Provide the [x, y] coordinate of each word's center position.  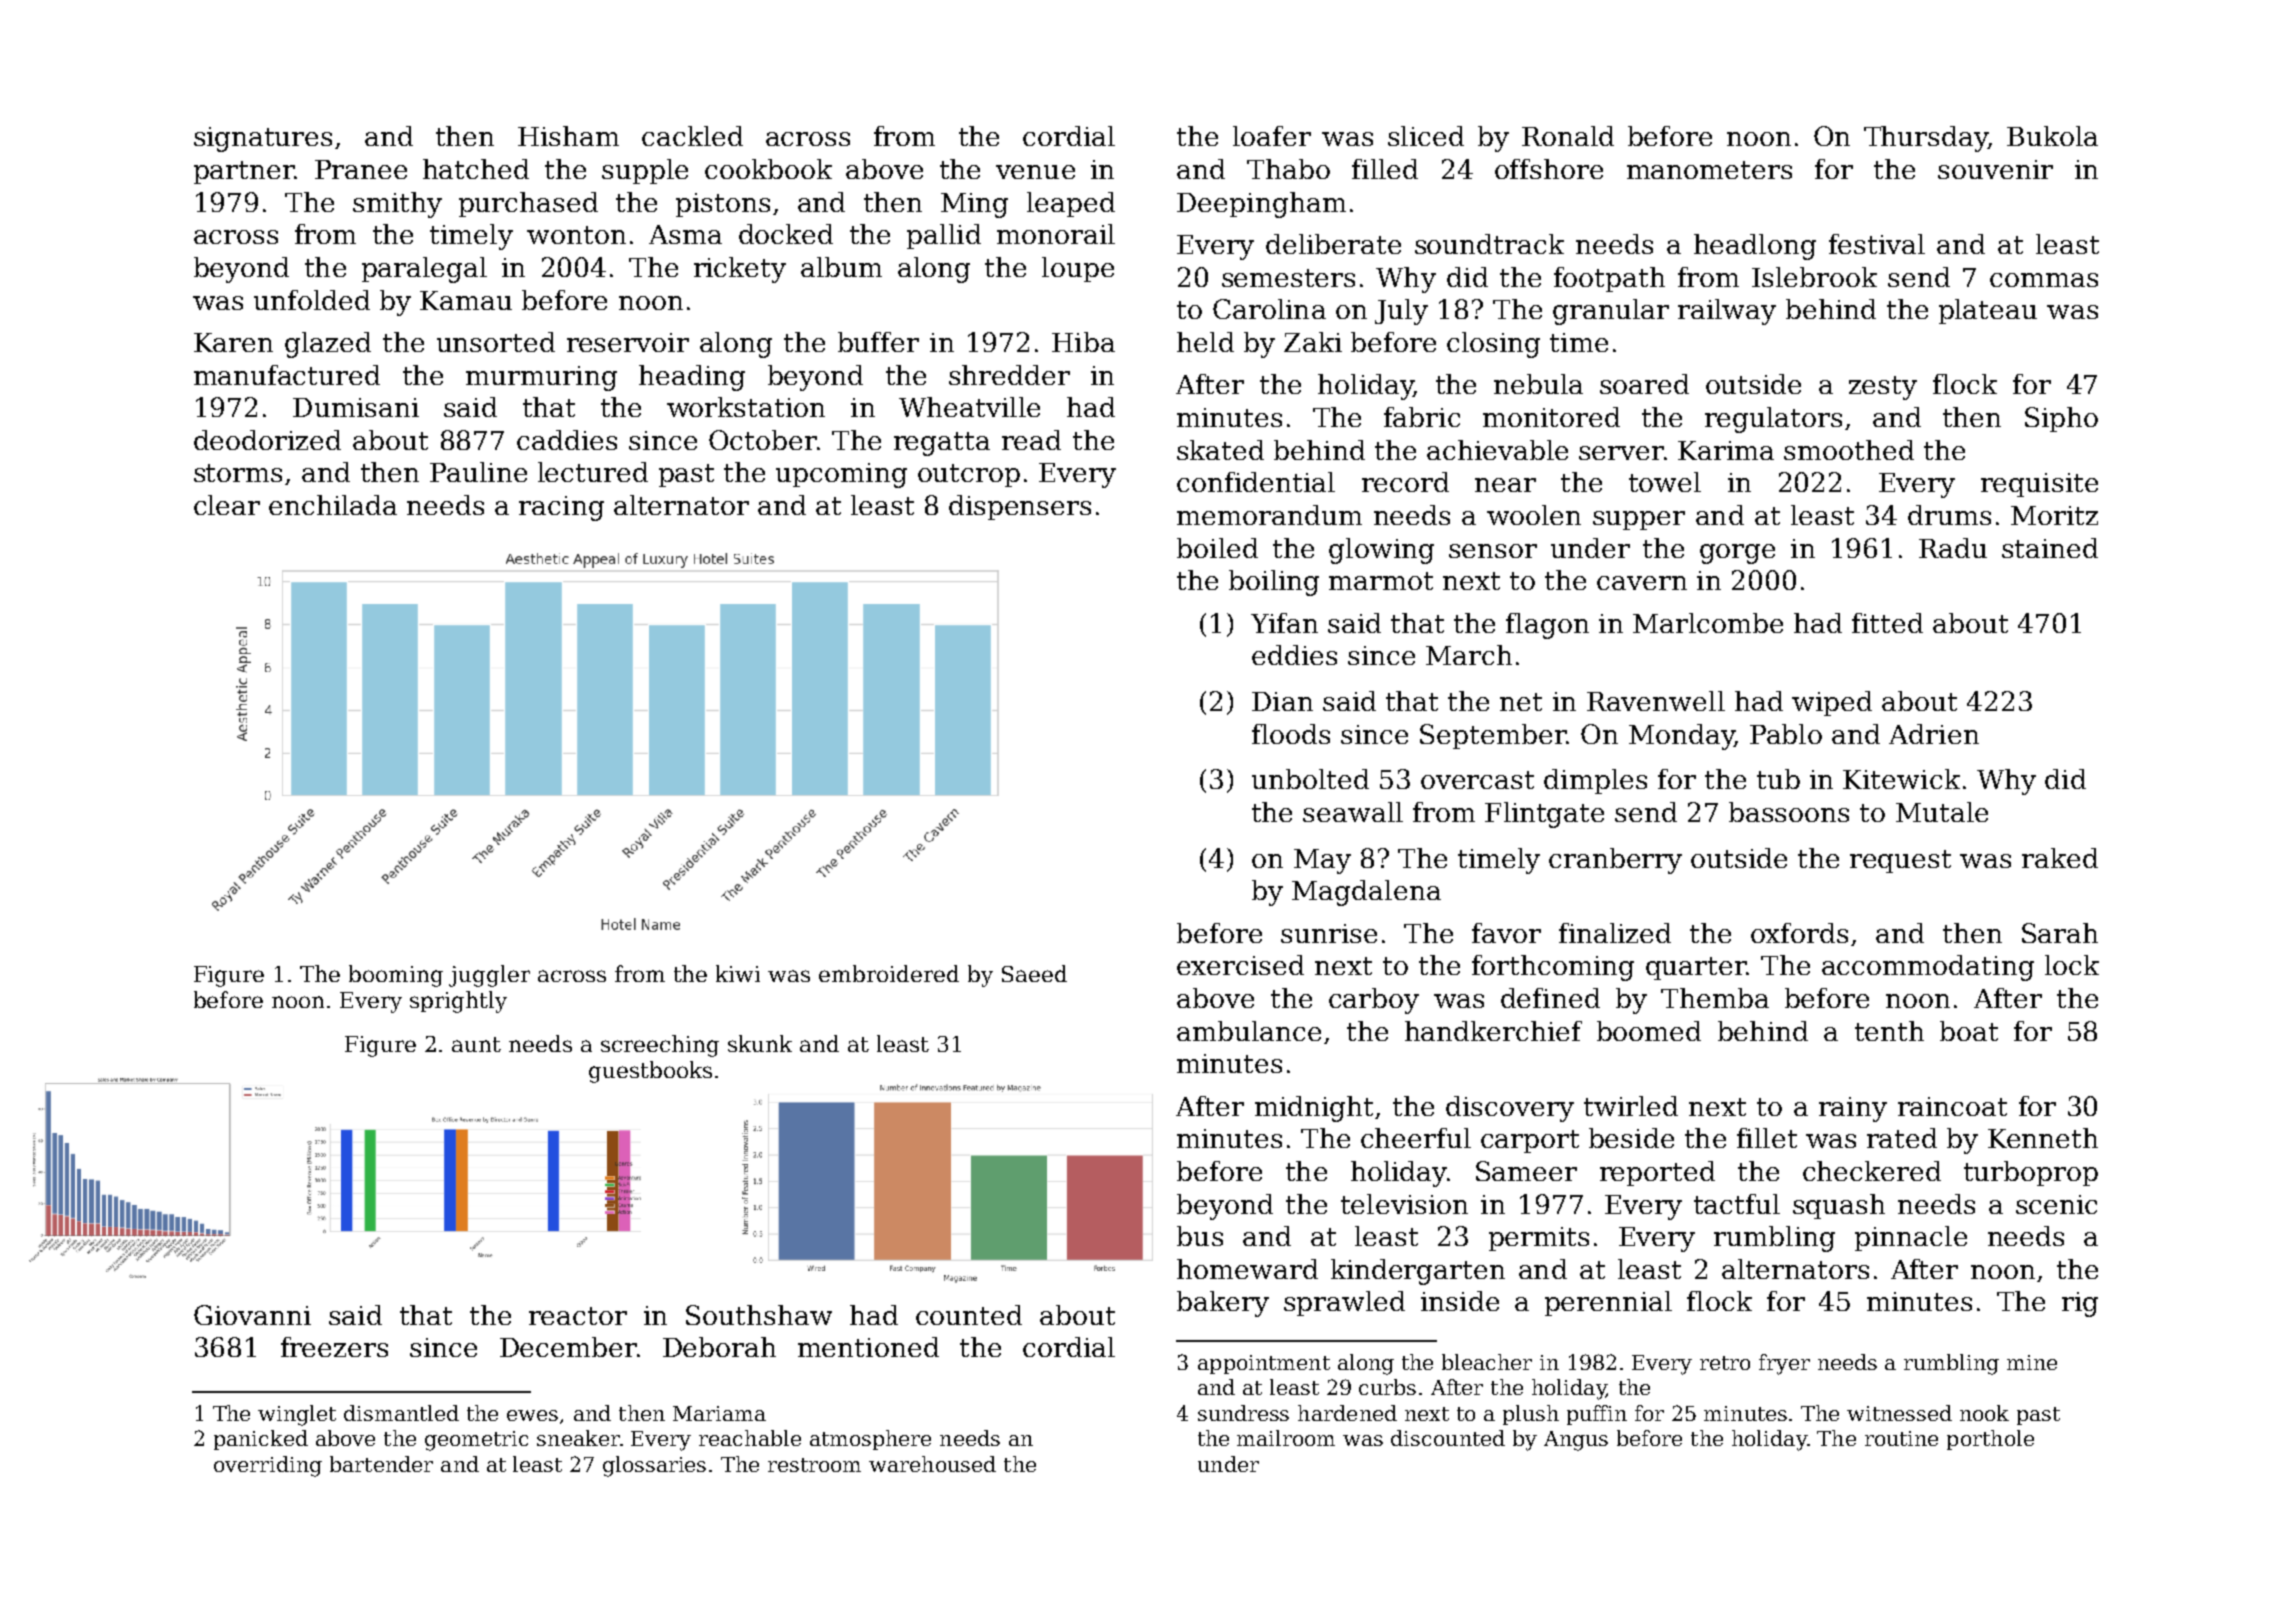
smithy [397, 205]
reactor [578, 1316]
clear [227, 505]
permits [1539, 1239]
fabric [1422, 417]
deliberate [1333, 244]
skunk [760, 1043]
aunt [476, 1044]
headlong [1755, 247]
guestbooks [650, 1072]
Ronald [1568, 136]
